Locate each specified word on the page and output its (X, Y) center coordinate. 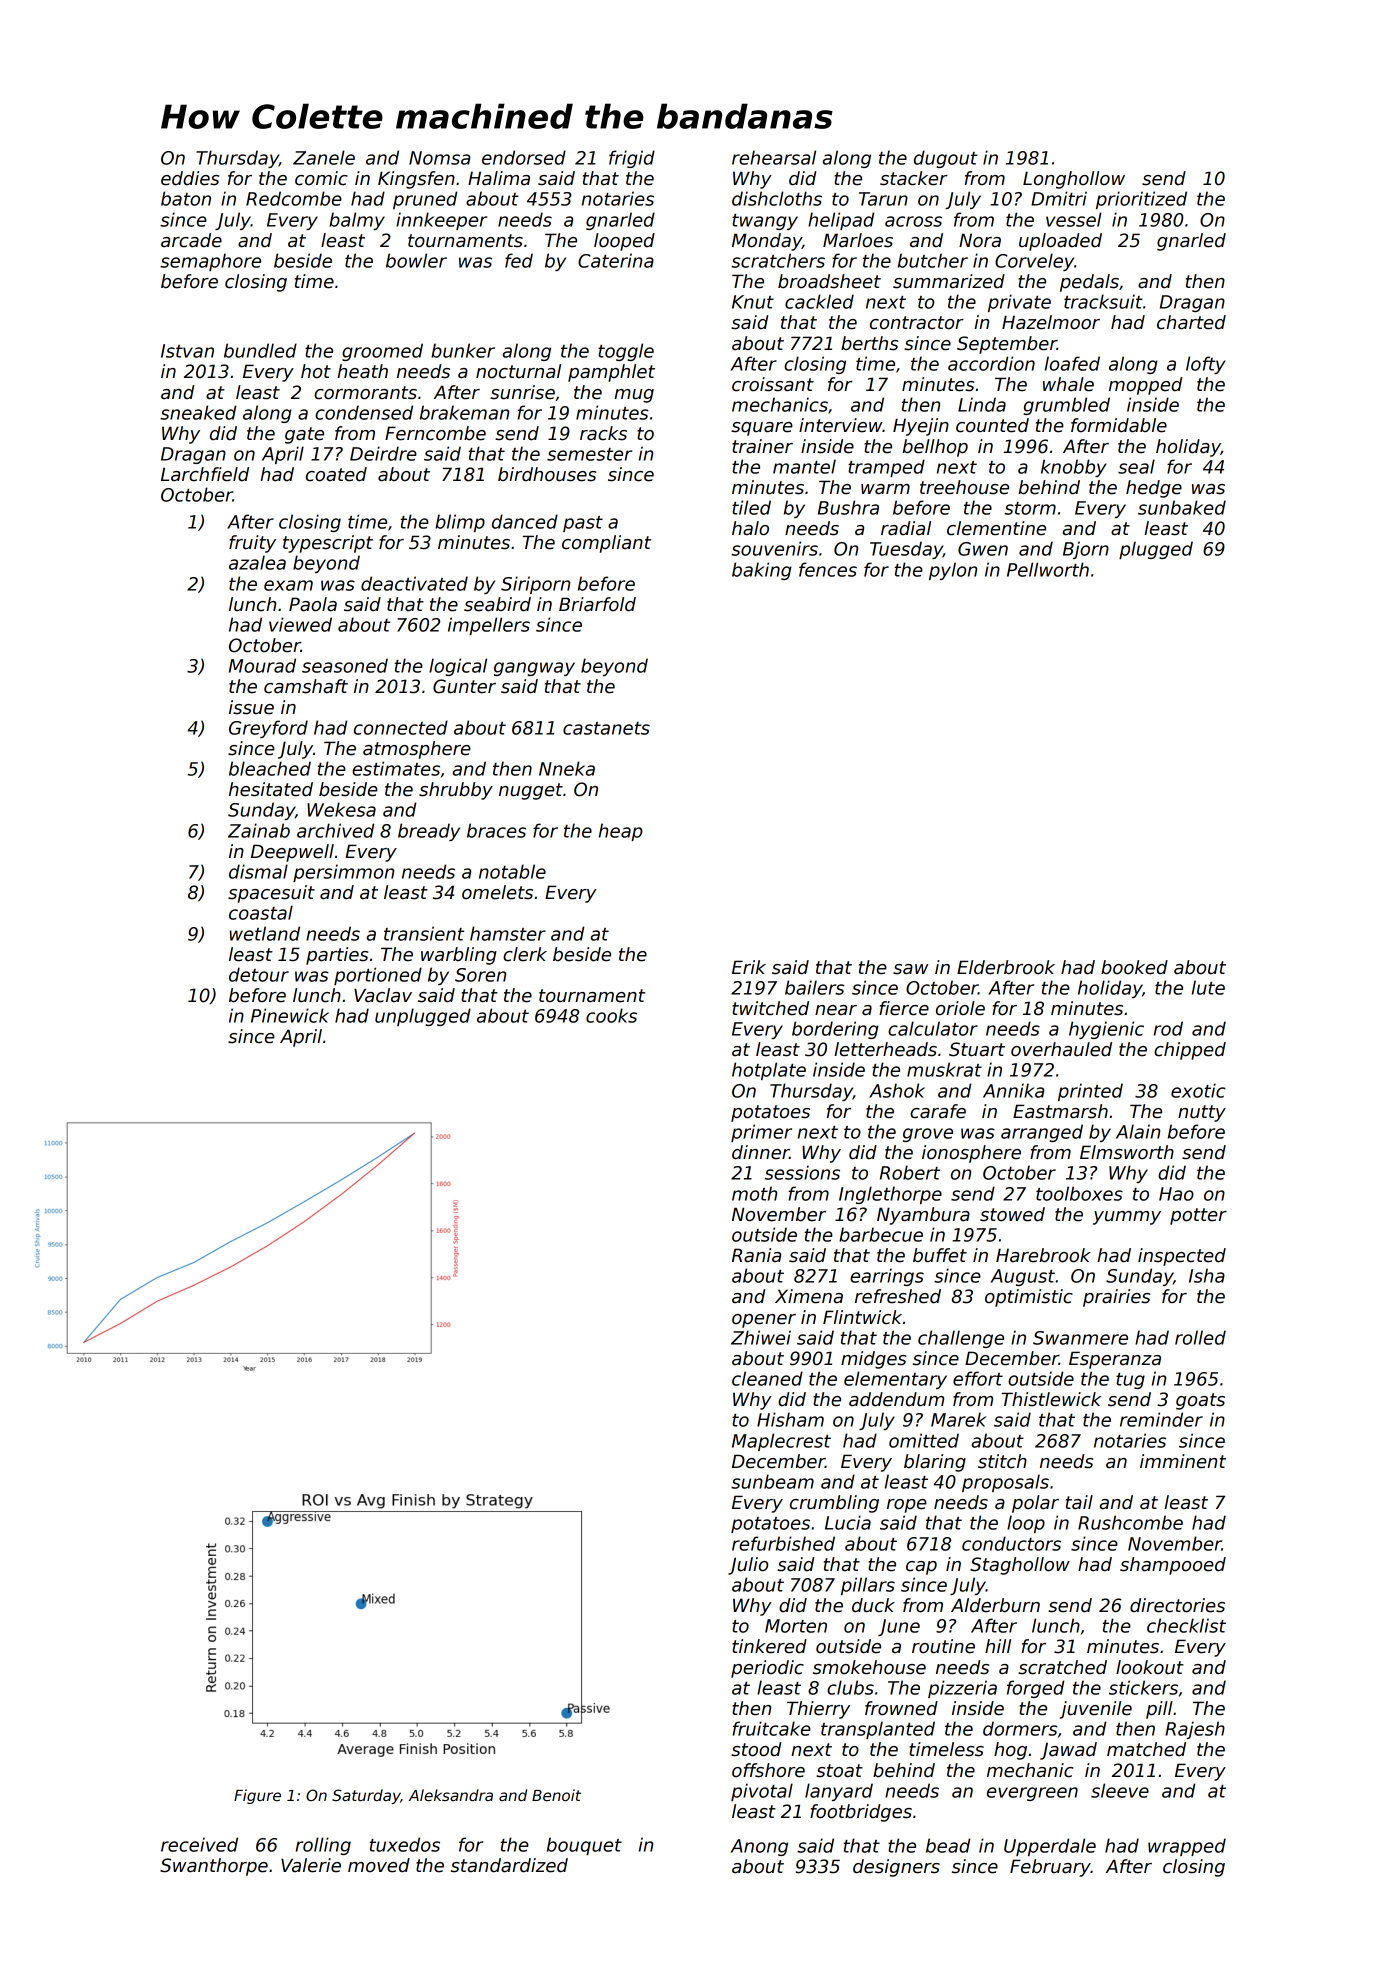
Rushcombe (1130, 1522)
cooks (611, 1015)
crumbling (834, 1504)
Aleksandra (451, 1795)
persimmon (343, 873)
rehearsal (774, 157)
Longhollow (1074, 180)
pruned (425, 200)
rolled (1200, 1337)
